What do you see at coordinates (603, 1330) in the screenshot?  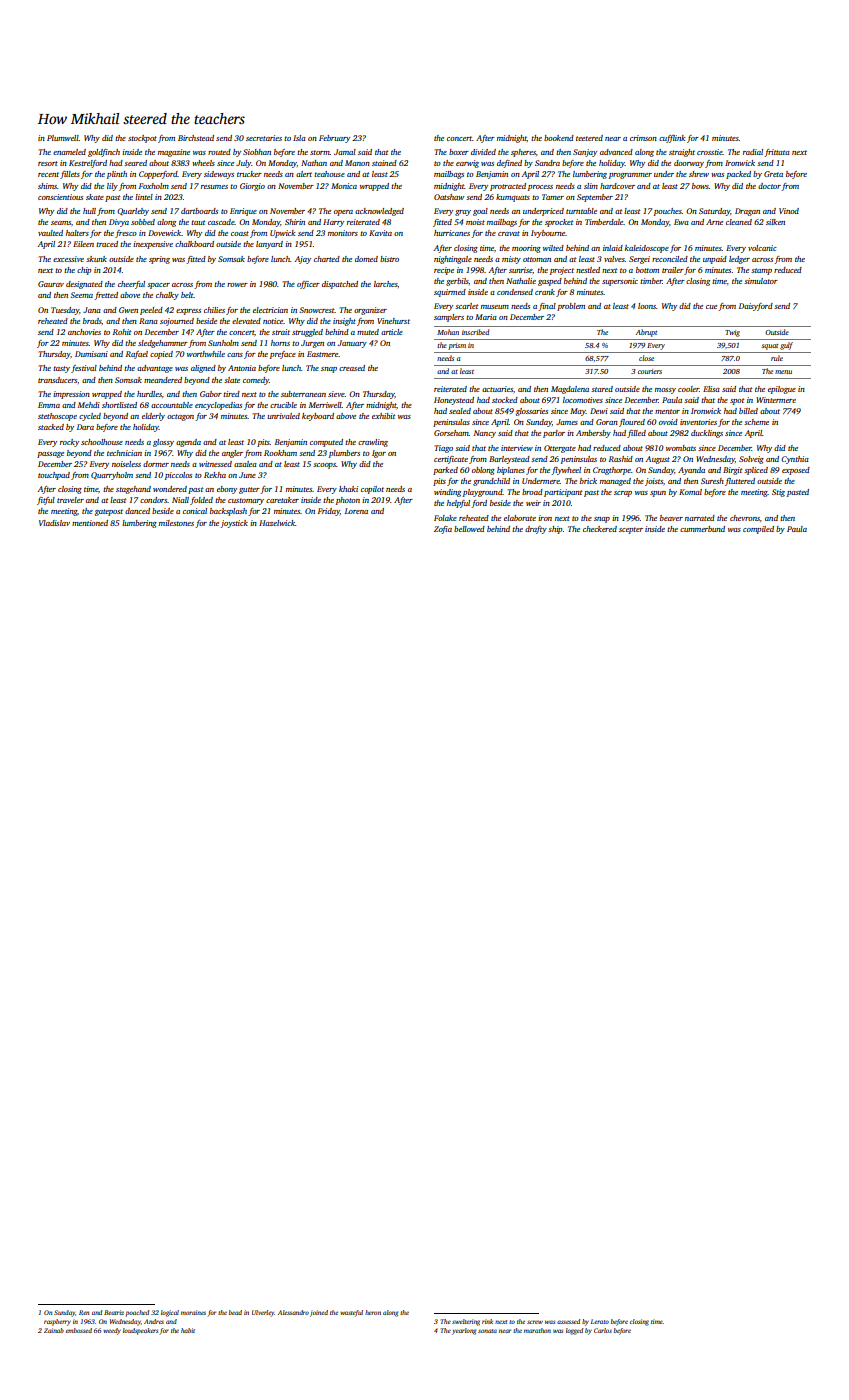 I see `Carlos` at bounding box center [603, 1330].
